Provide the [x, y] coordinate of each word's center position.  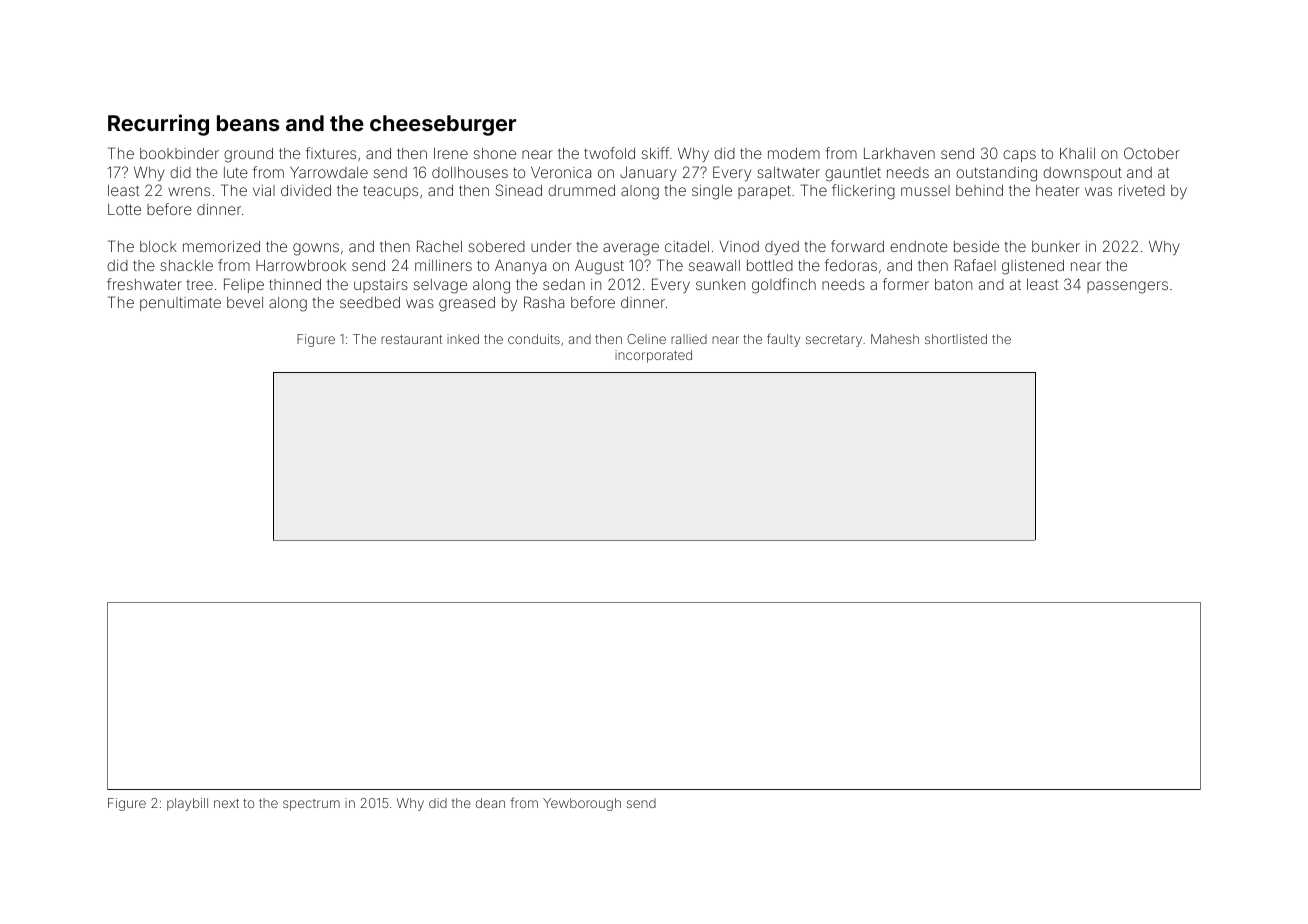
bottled [770, 265]
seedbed [370, 302]
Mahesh [895, 339]
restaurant [411, 339]
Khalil [1077, 153]
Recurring [158, 125]
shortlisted [956, 339]
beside [976, 246]
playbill [187, 804]
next [226, 803]
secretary [834, 341]
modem [794, 153]
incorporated [653, 356]
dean [490, 803]
